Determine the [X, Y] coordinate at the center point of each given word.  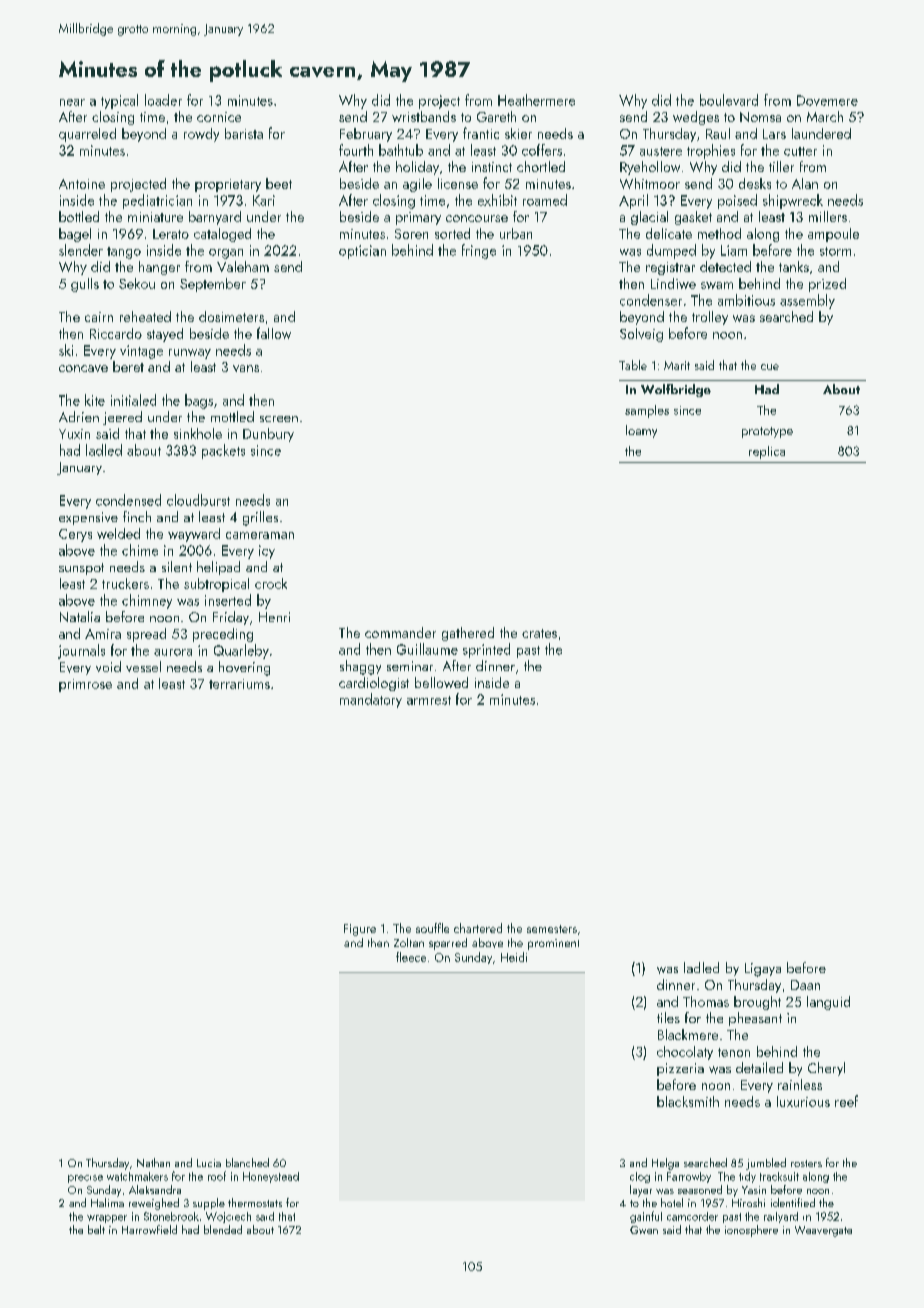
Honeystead [271, 1177]
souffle [432, 928]
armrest [429, 700]
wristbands [424, 116]
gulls [85, 285]
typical [119, 101]
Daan [805, 985]
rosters [806, 1163]
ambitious [746, 300]
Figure [360, 930]
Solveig [641, 335]
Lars [774, 134]
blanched [247, 1162]
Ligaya [763, 970]
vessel [143, 666]
